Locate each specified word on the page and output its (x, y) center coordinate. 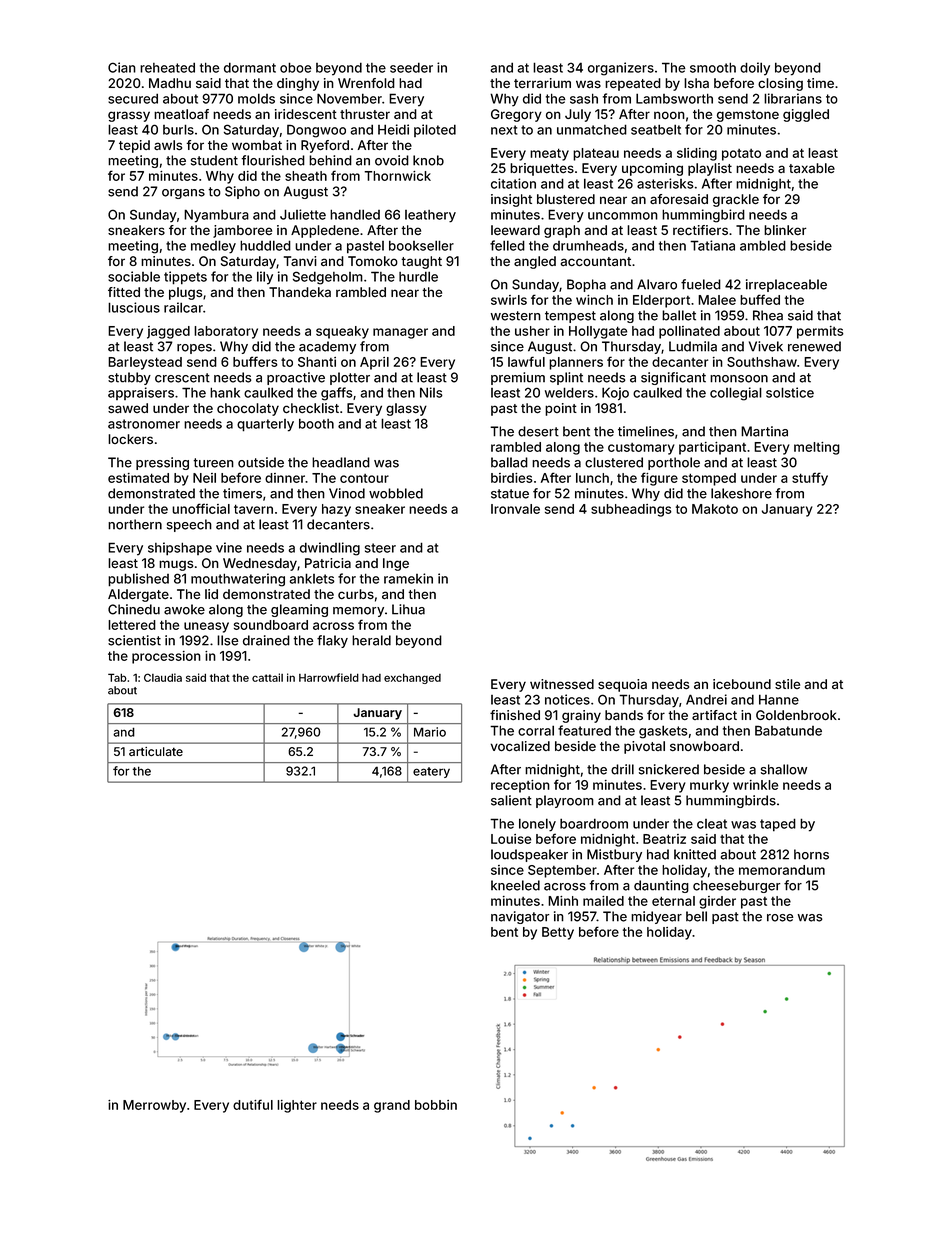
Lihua (408, 609)
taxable (812, 168)
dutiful (253, 1104)
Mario (430, 732)
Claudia (163, 677)
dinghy (298, 84)
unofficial (201, 508)
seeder (411, 67)
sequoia (622, 685)
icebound (742, 684)
